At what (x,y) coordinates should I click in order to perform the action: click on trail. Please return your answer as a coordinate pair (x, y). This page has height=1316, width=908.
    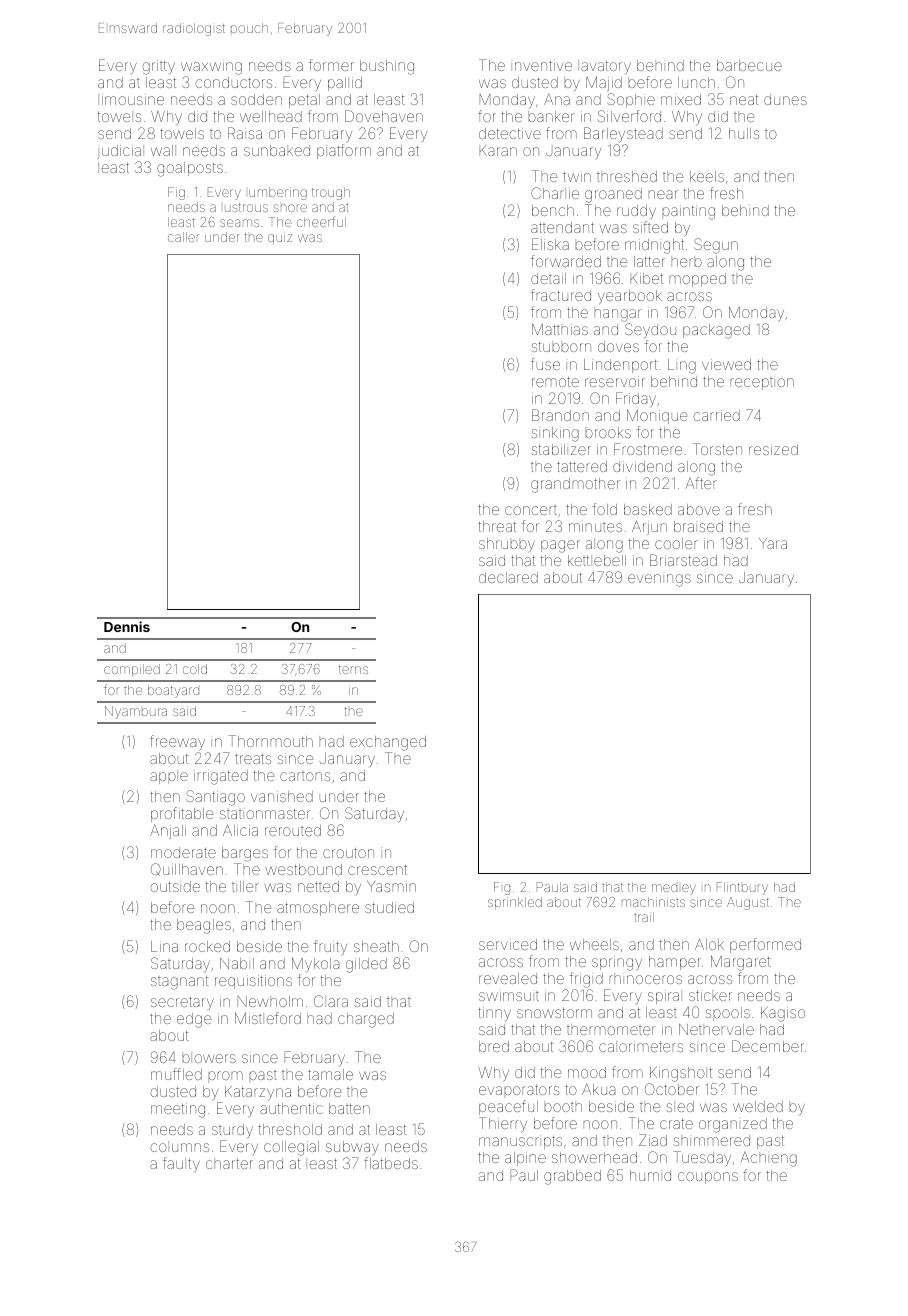
    Looking at the image, I should click on (644, 917).
